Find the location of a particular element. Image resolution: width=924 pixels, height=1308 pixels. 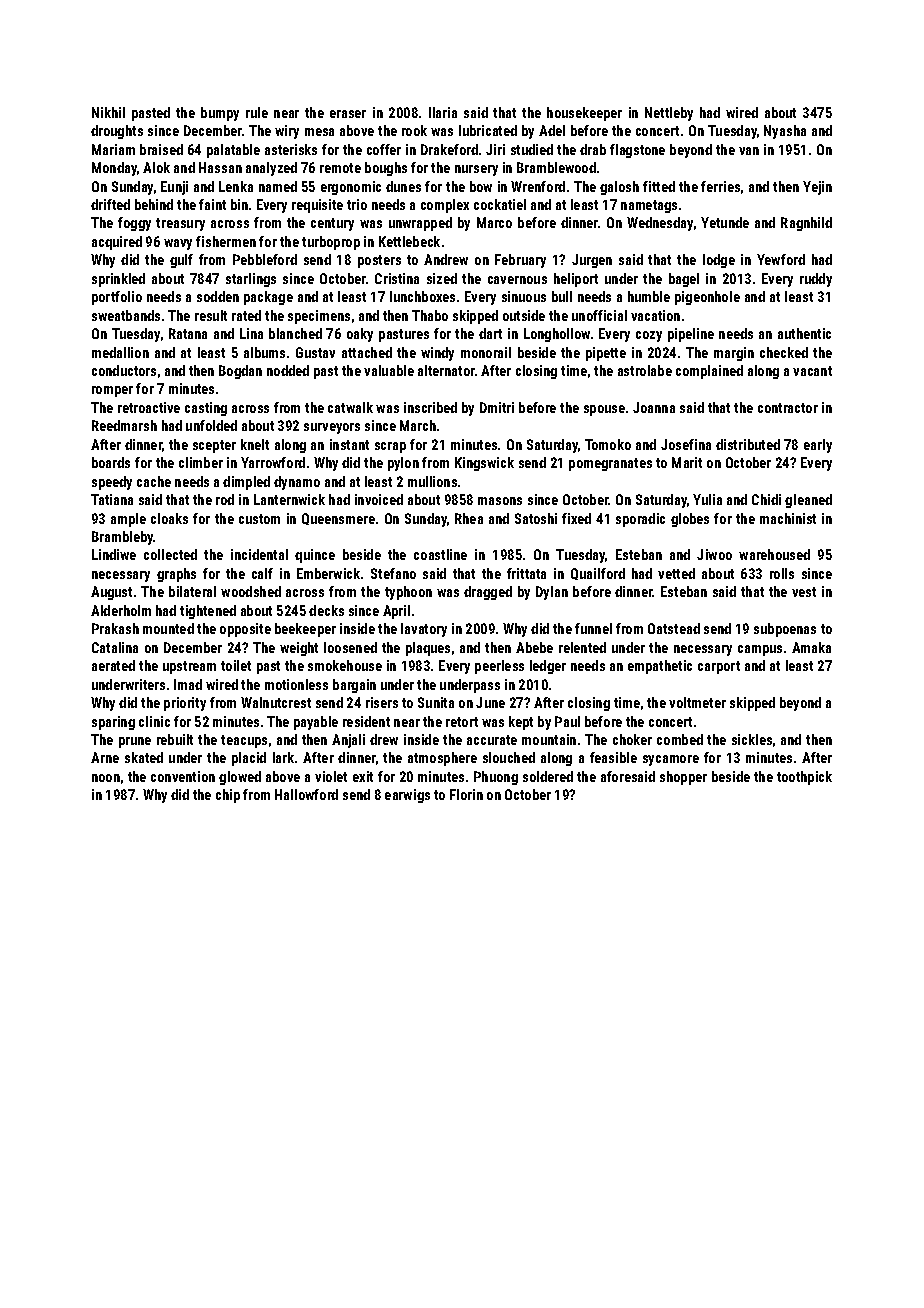

nursery is located at coordinates (476, 170).
